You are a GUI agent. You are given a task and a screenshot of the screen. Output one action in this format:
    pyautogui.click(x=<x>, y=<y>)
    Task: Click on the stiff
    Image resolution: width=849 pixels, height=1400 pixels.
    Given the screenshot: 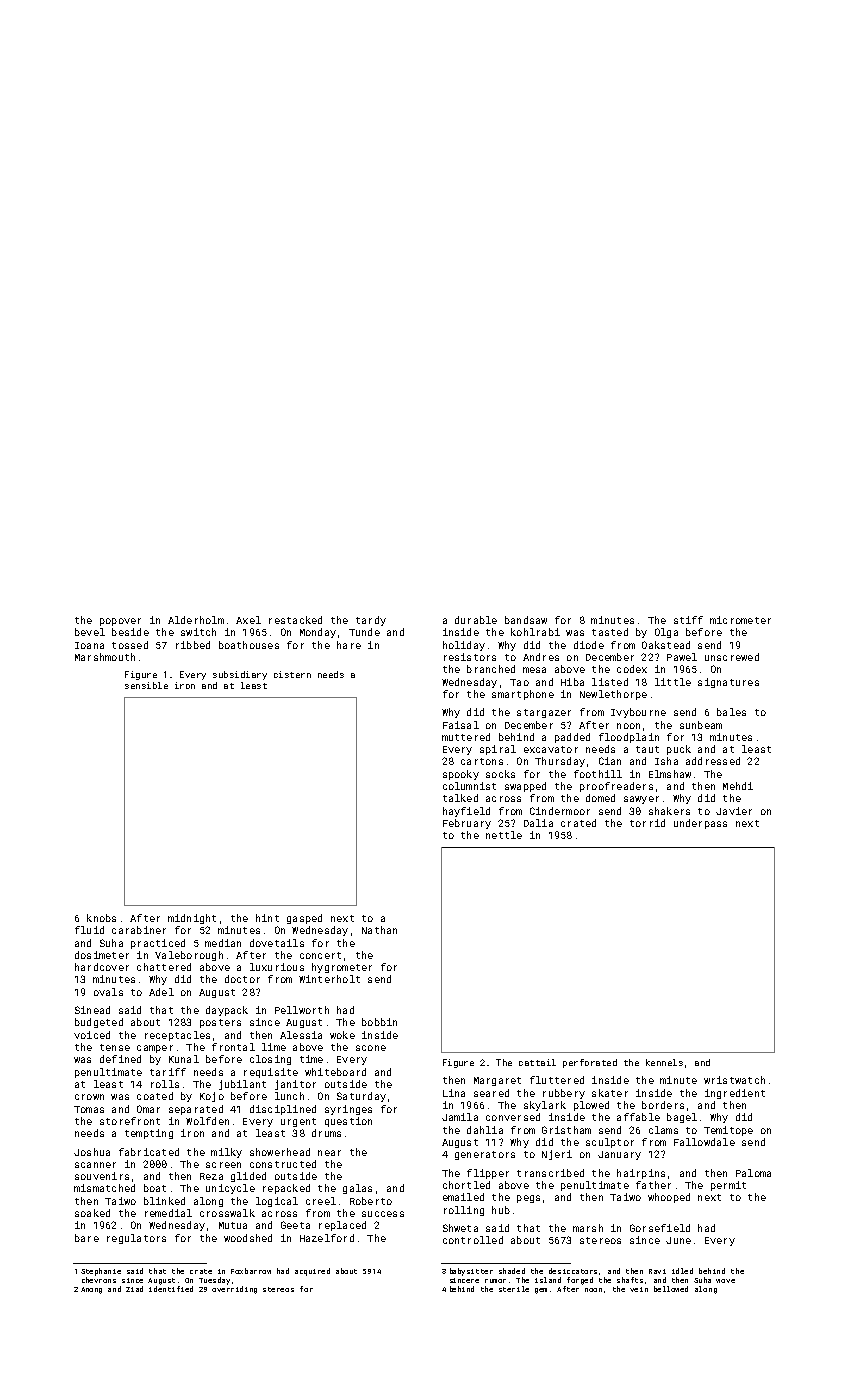 What is the action you would take?
    pyautogui.click(x=688, y=620)
